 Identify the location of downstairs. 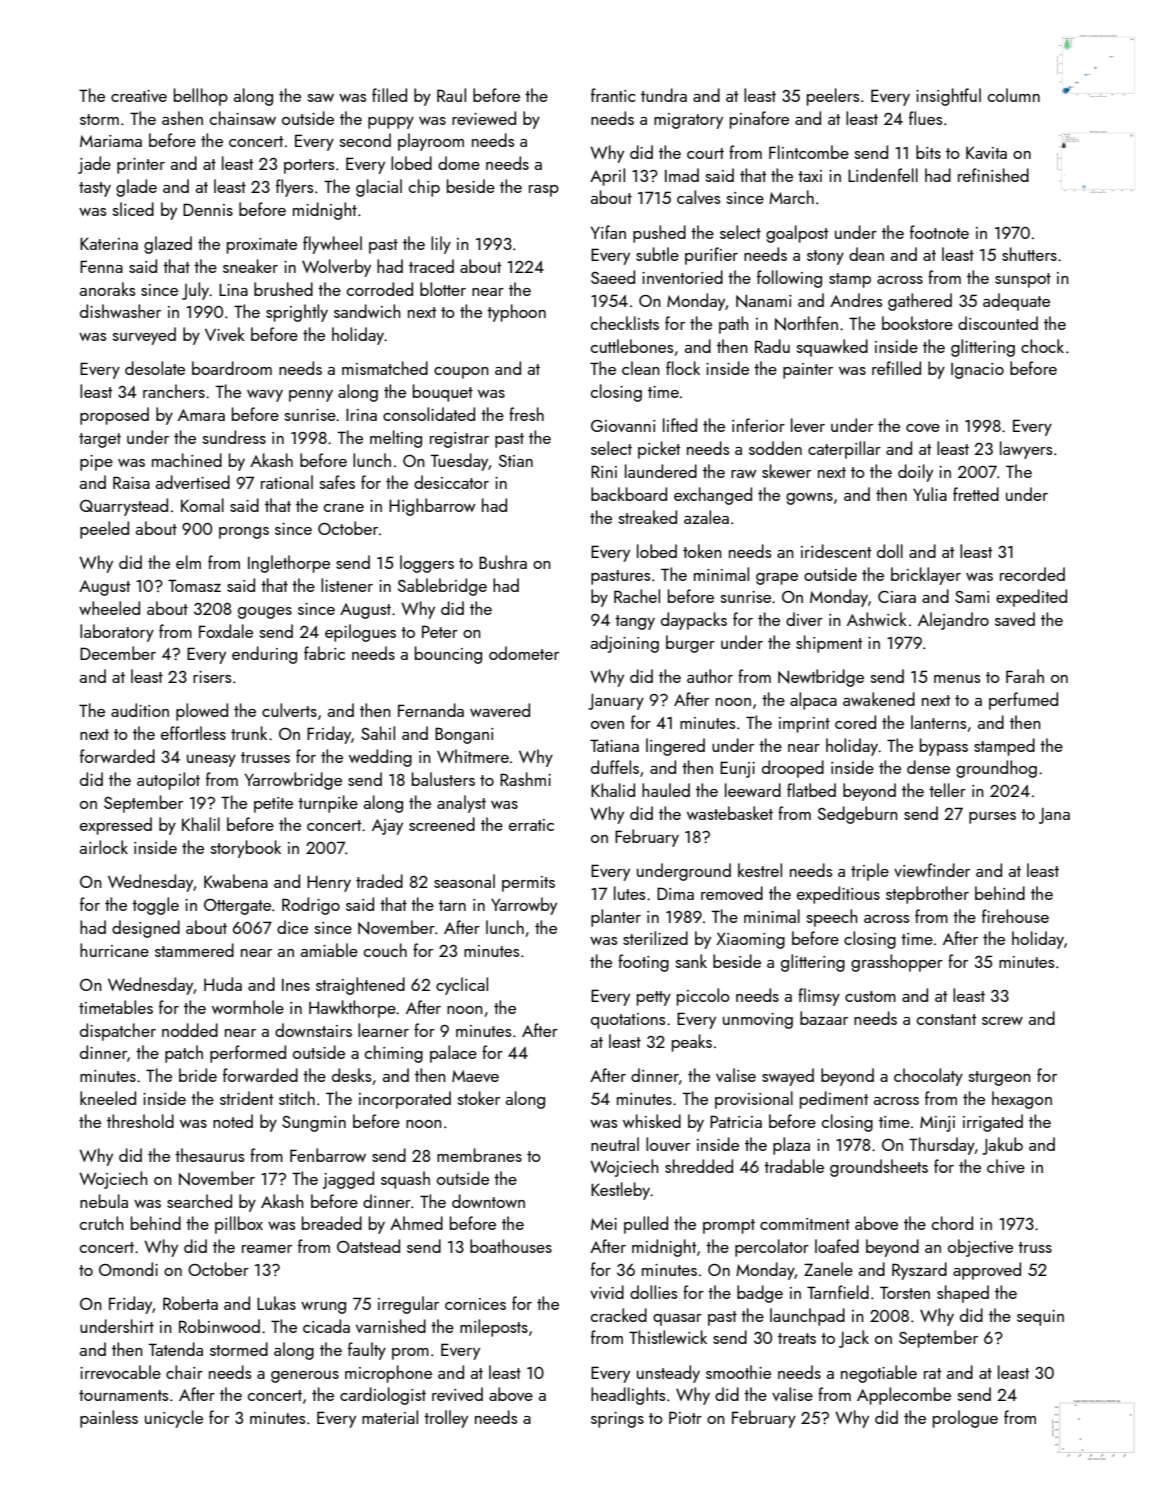
(313, 1030).
